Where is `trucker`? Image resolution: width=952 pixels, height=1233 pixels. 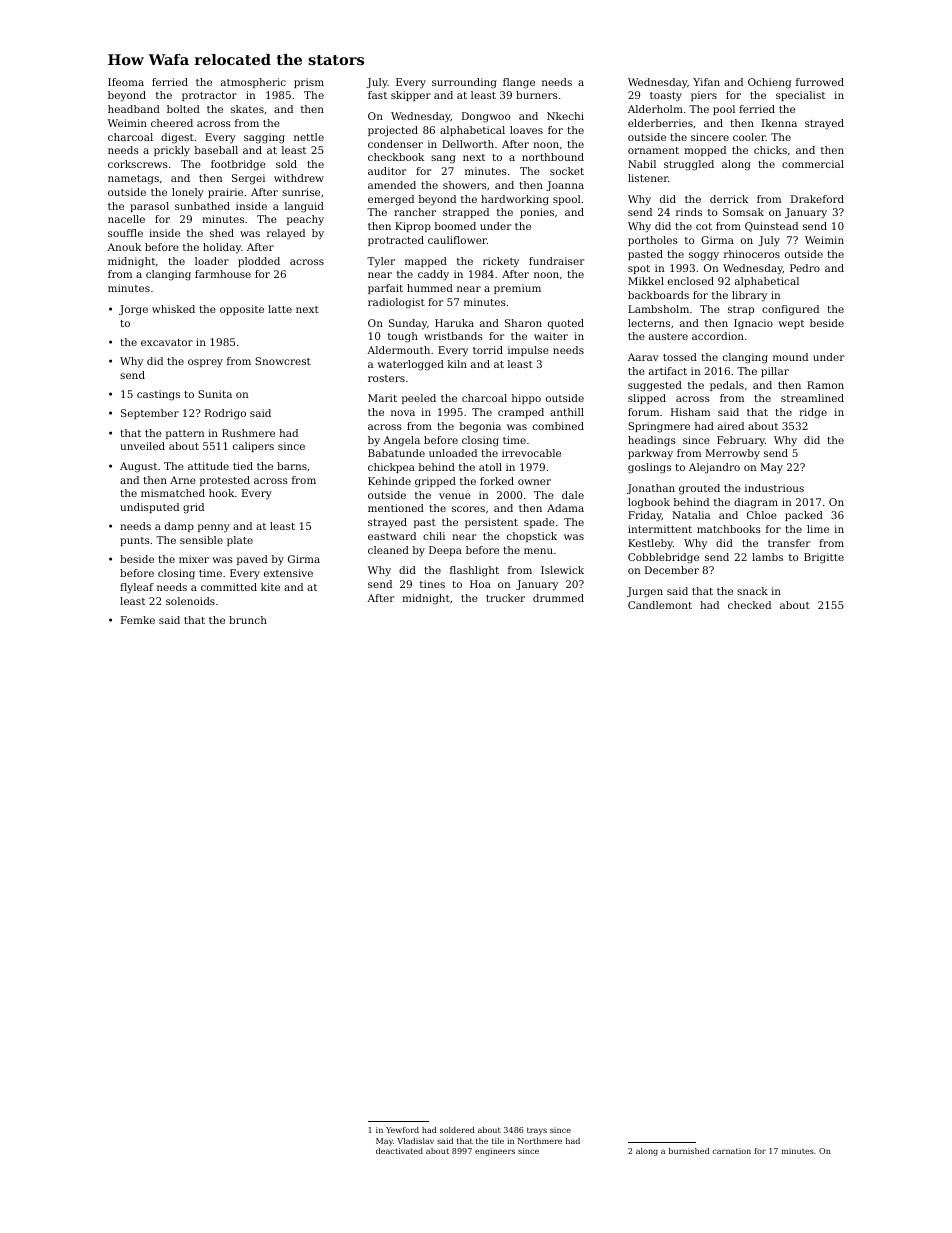 trucker is located at coordinates (505, 598).
